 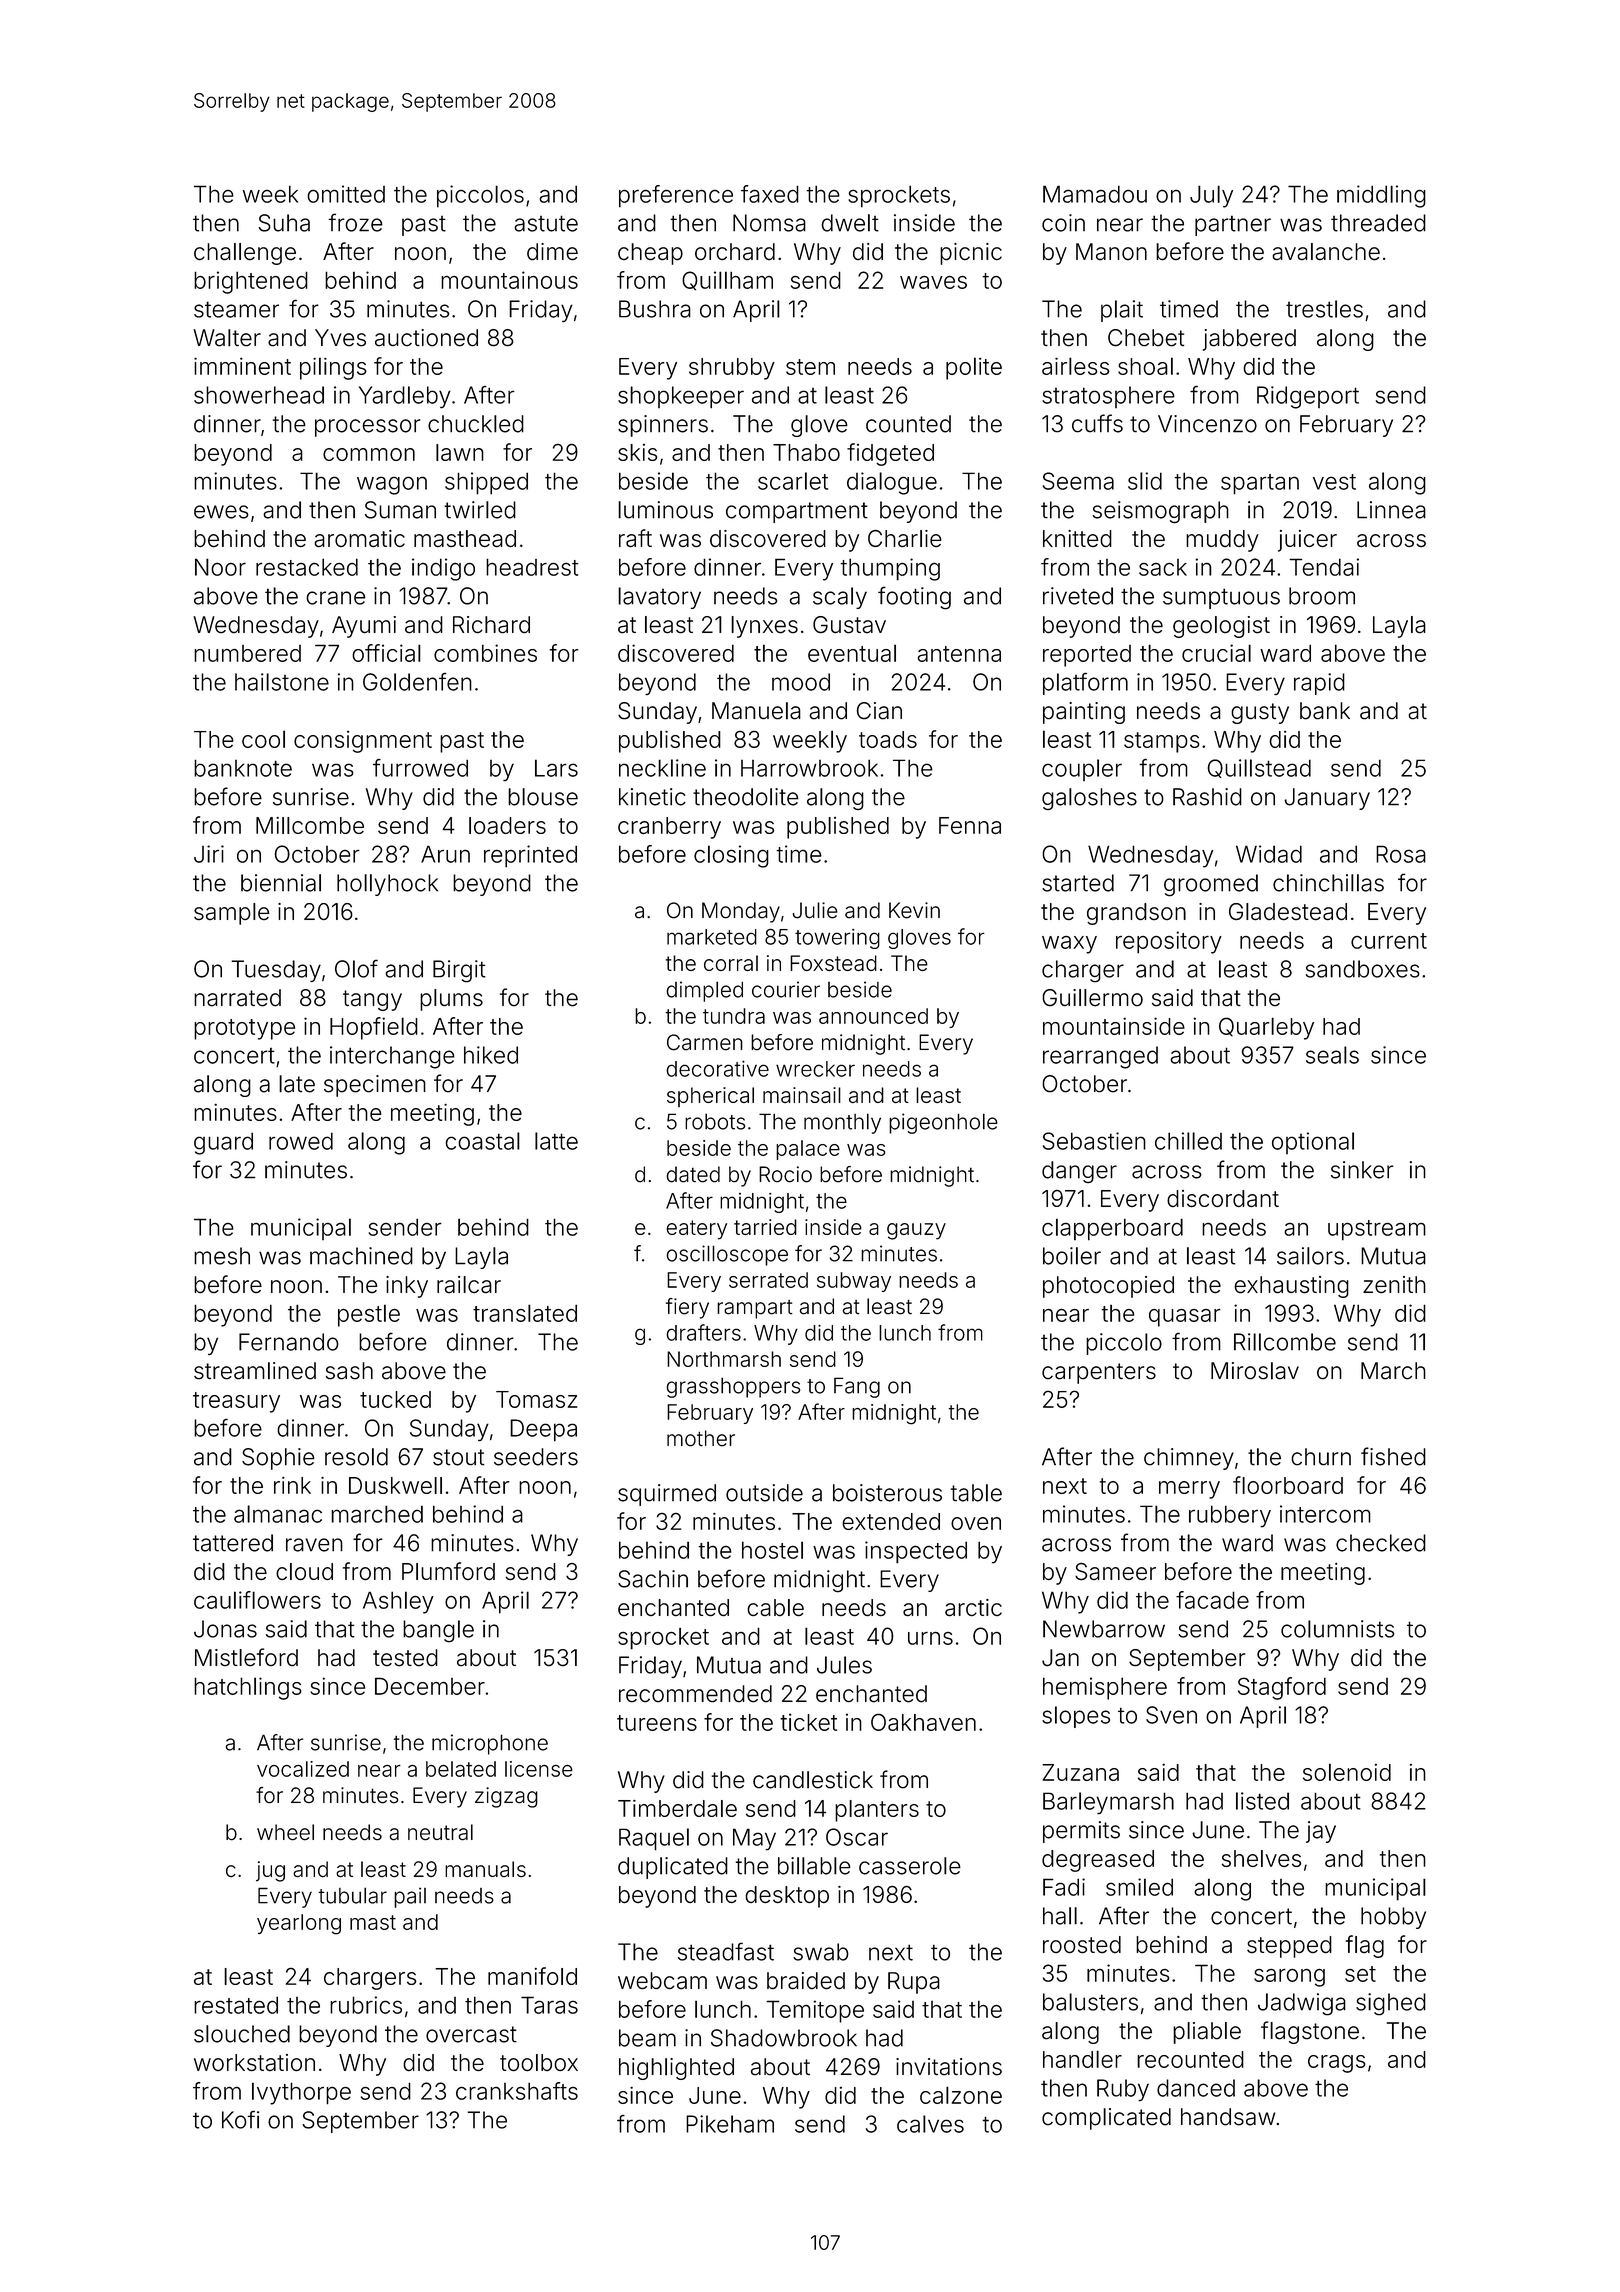 What do you see at coordinates (1266, 1028) in the image?
I see `Quarleby` at bounding box center [1266, 1028].
